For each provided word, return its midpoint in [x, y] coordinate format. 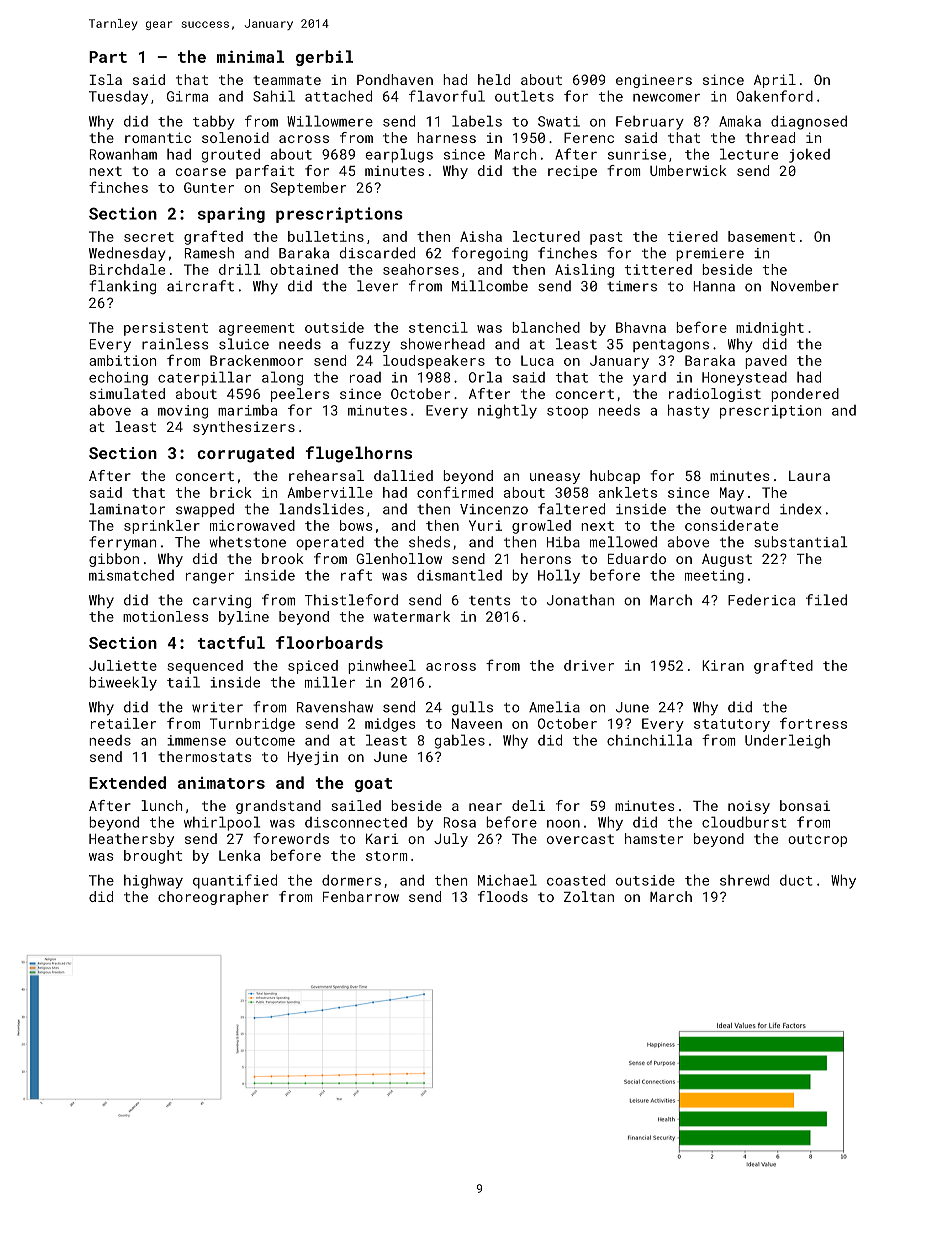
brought [153, 857]
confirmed [455, 492]
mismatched [131, 575]
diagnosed [809, 122]
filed [826, 600]
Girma [187, 96]
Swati [559, 121]
